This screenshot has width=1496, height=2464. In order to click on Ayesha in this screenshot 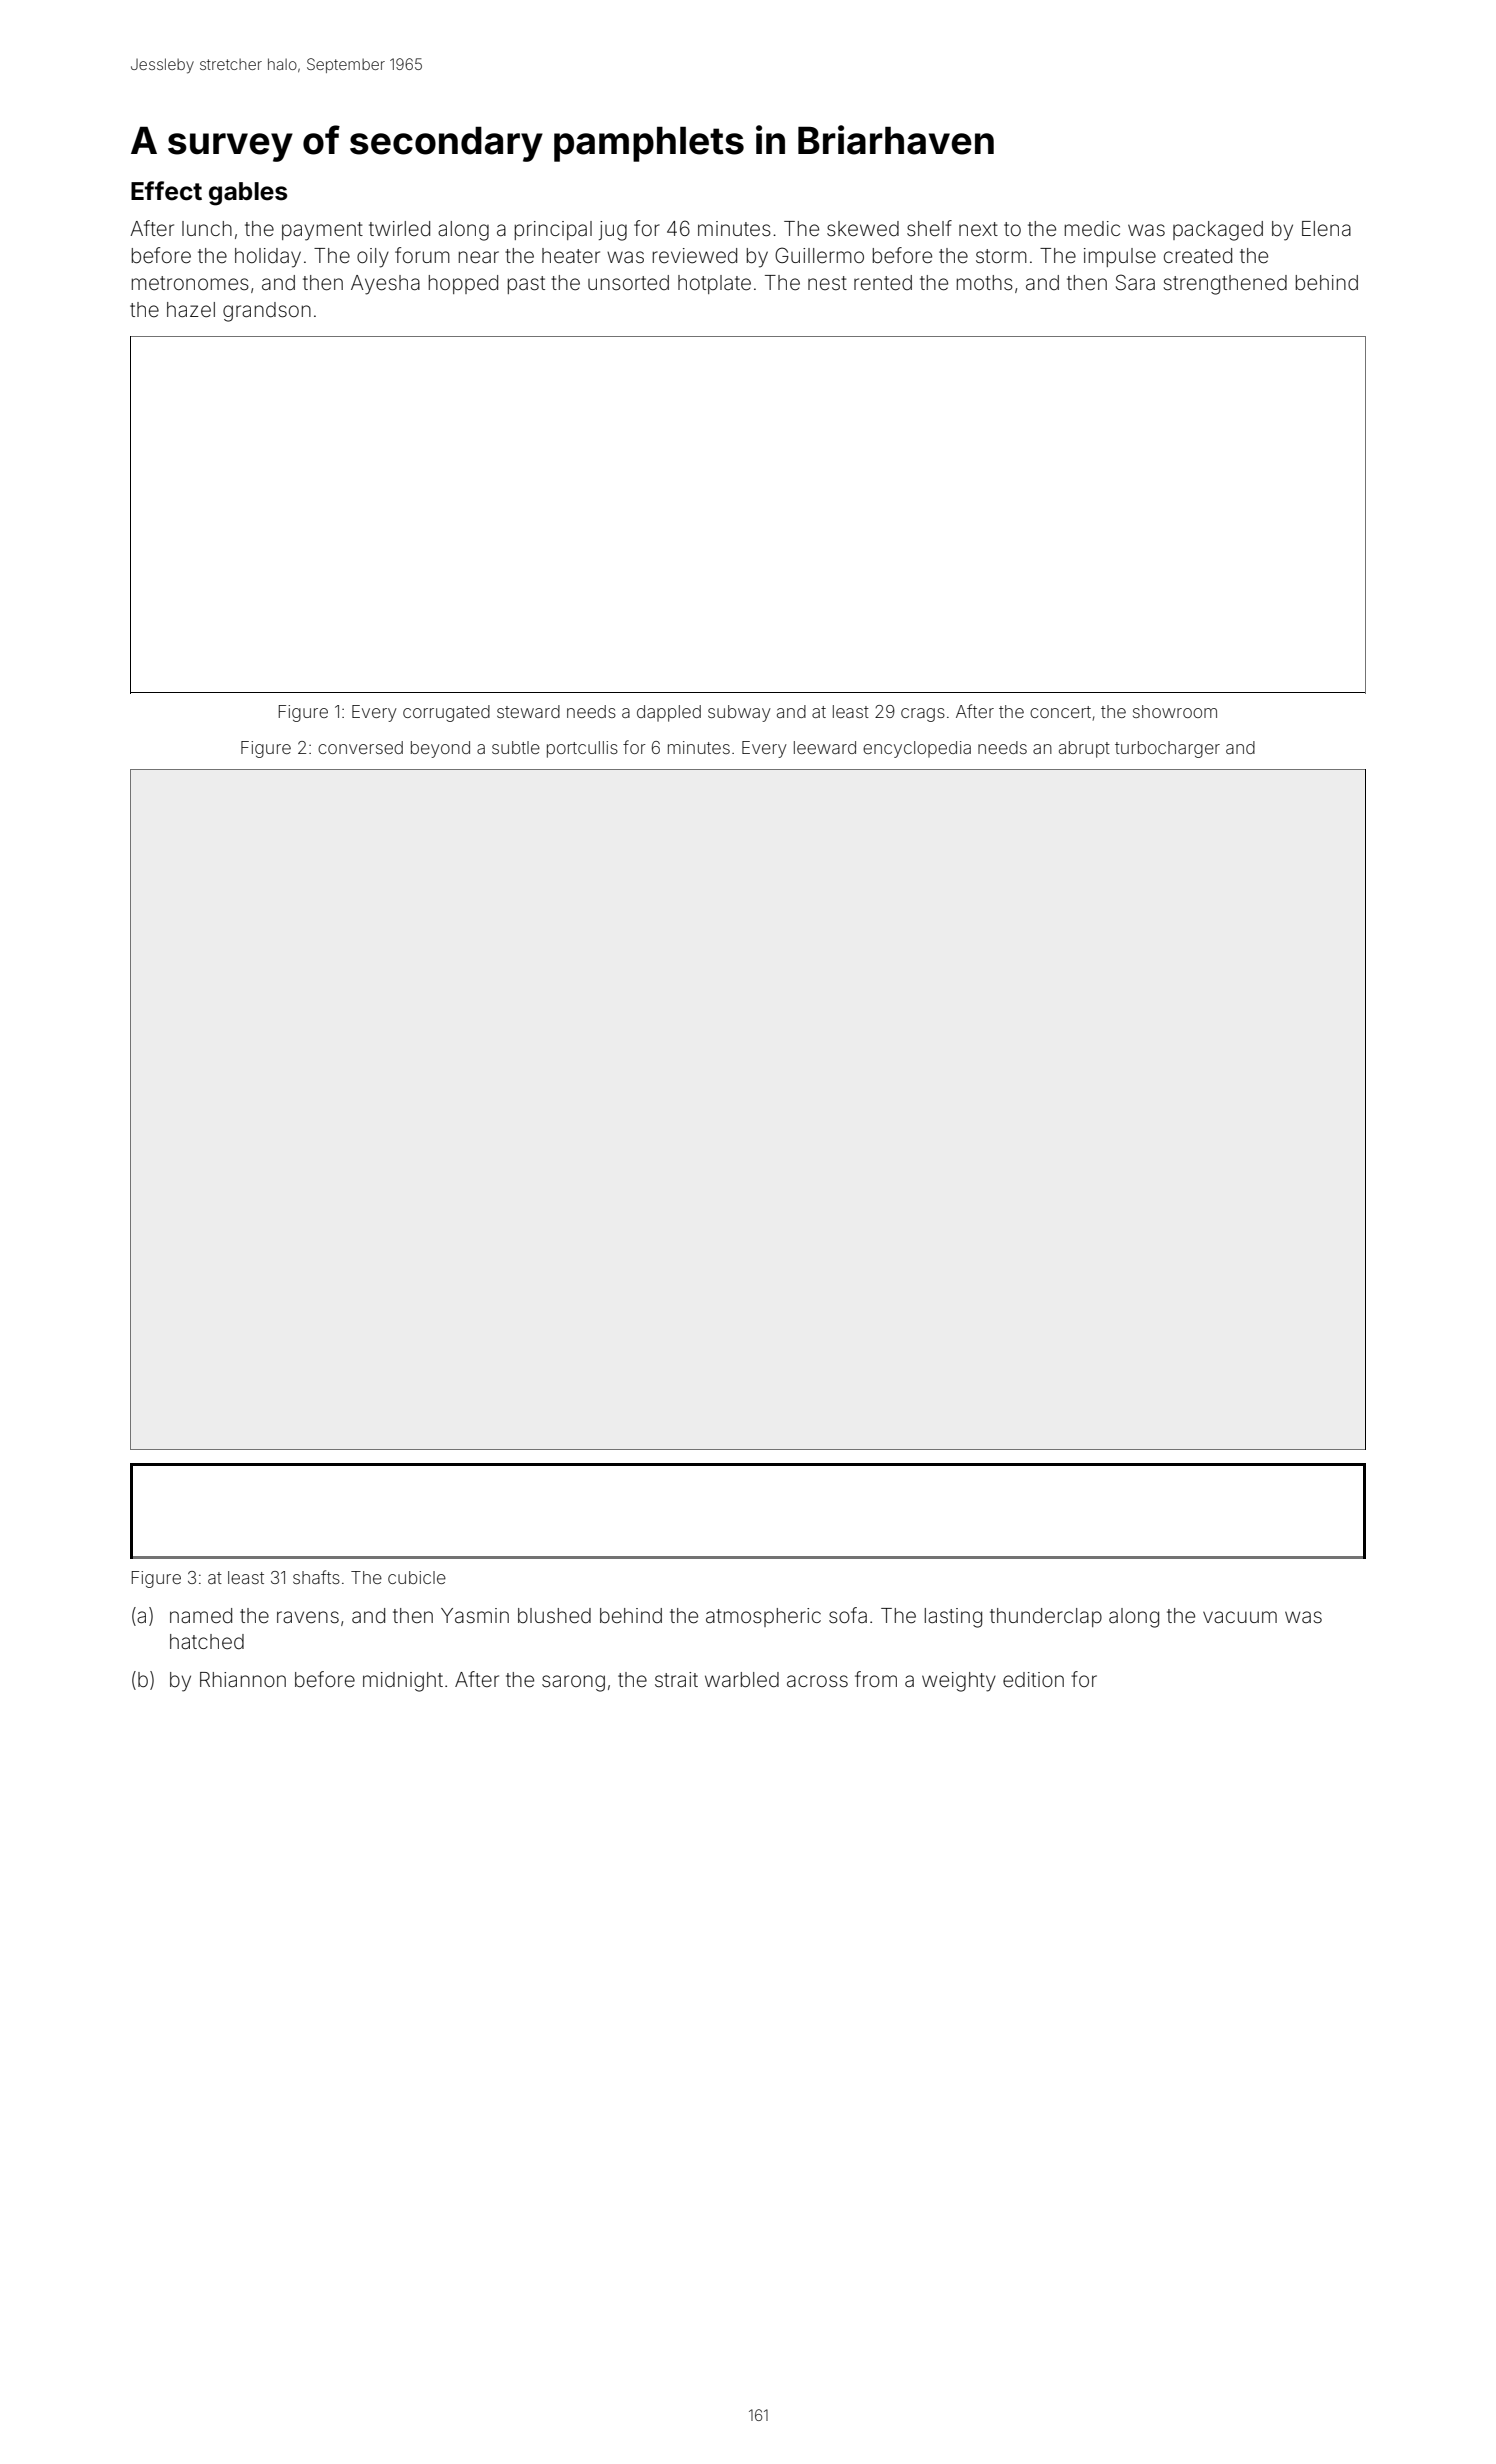, I will do `click(385, 285)`.
